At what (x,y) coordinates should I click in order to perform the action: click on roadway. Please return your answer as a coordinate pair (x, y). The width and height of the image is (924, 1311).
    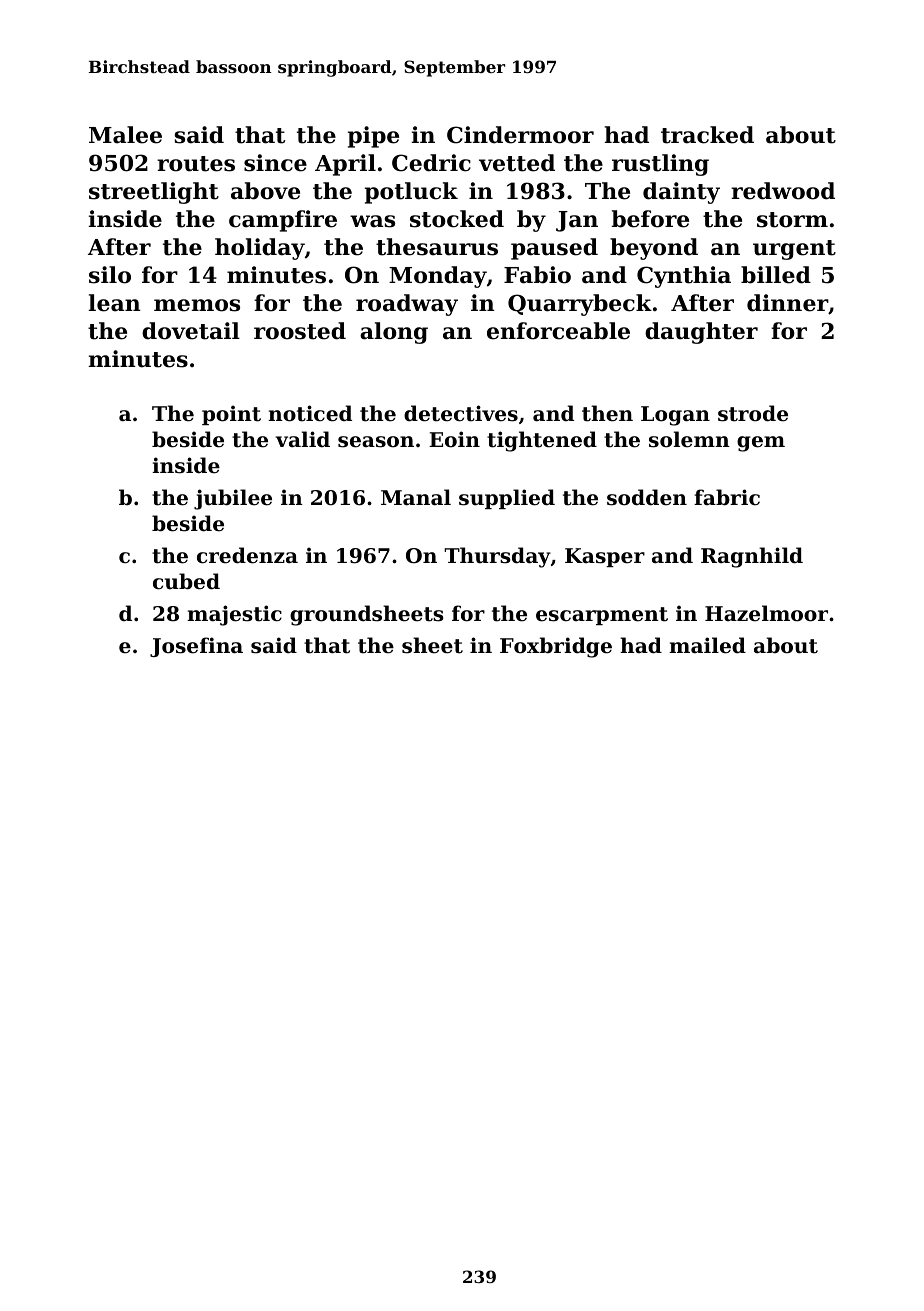
    Looking at the image, I should click on (407, 305).
